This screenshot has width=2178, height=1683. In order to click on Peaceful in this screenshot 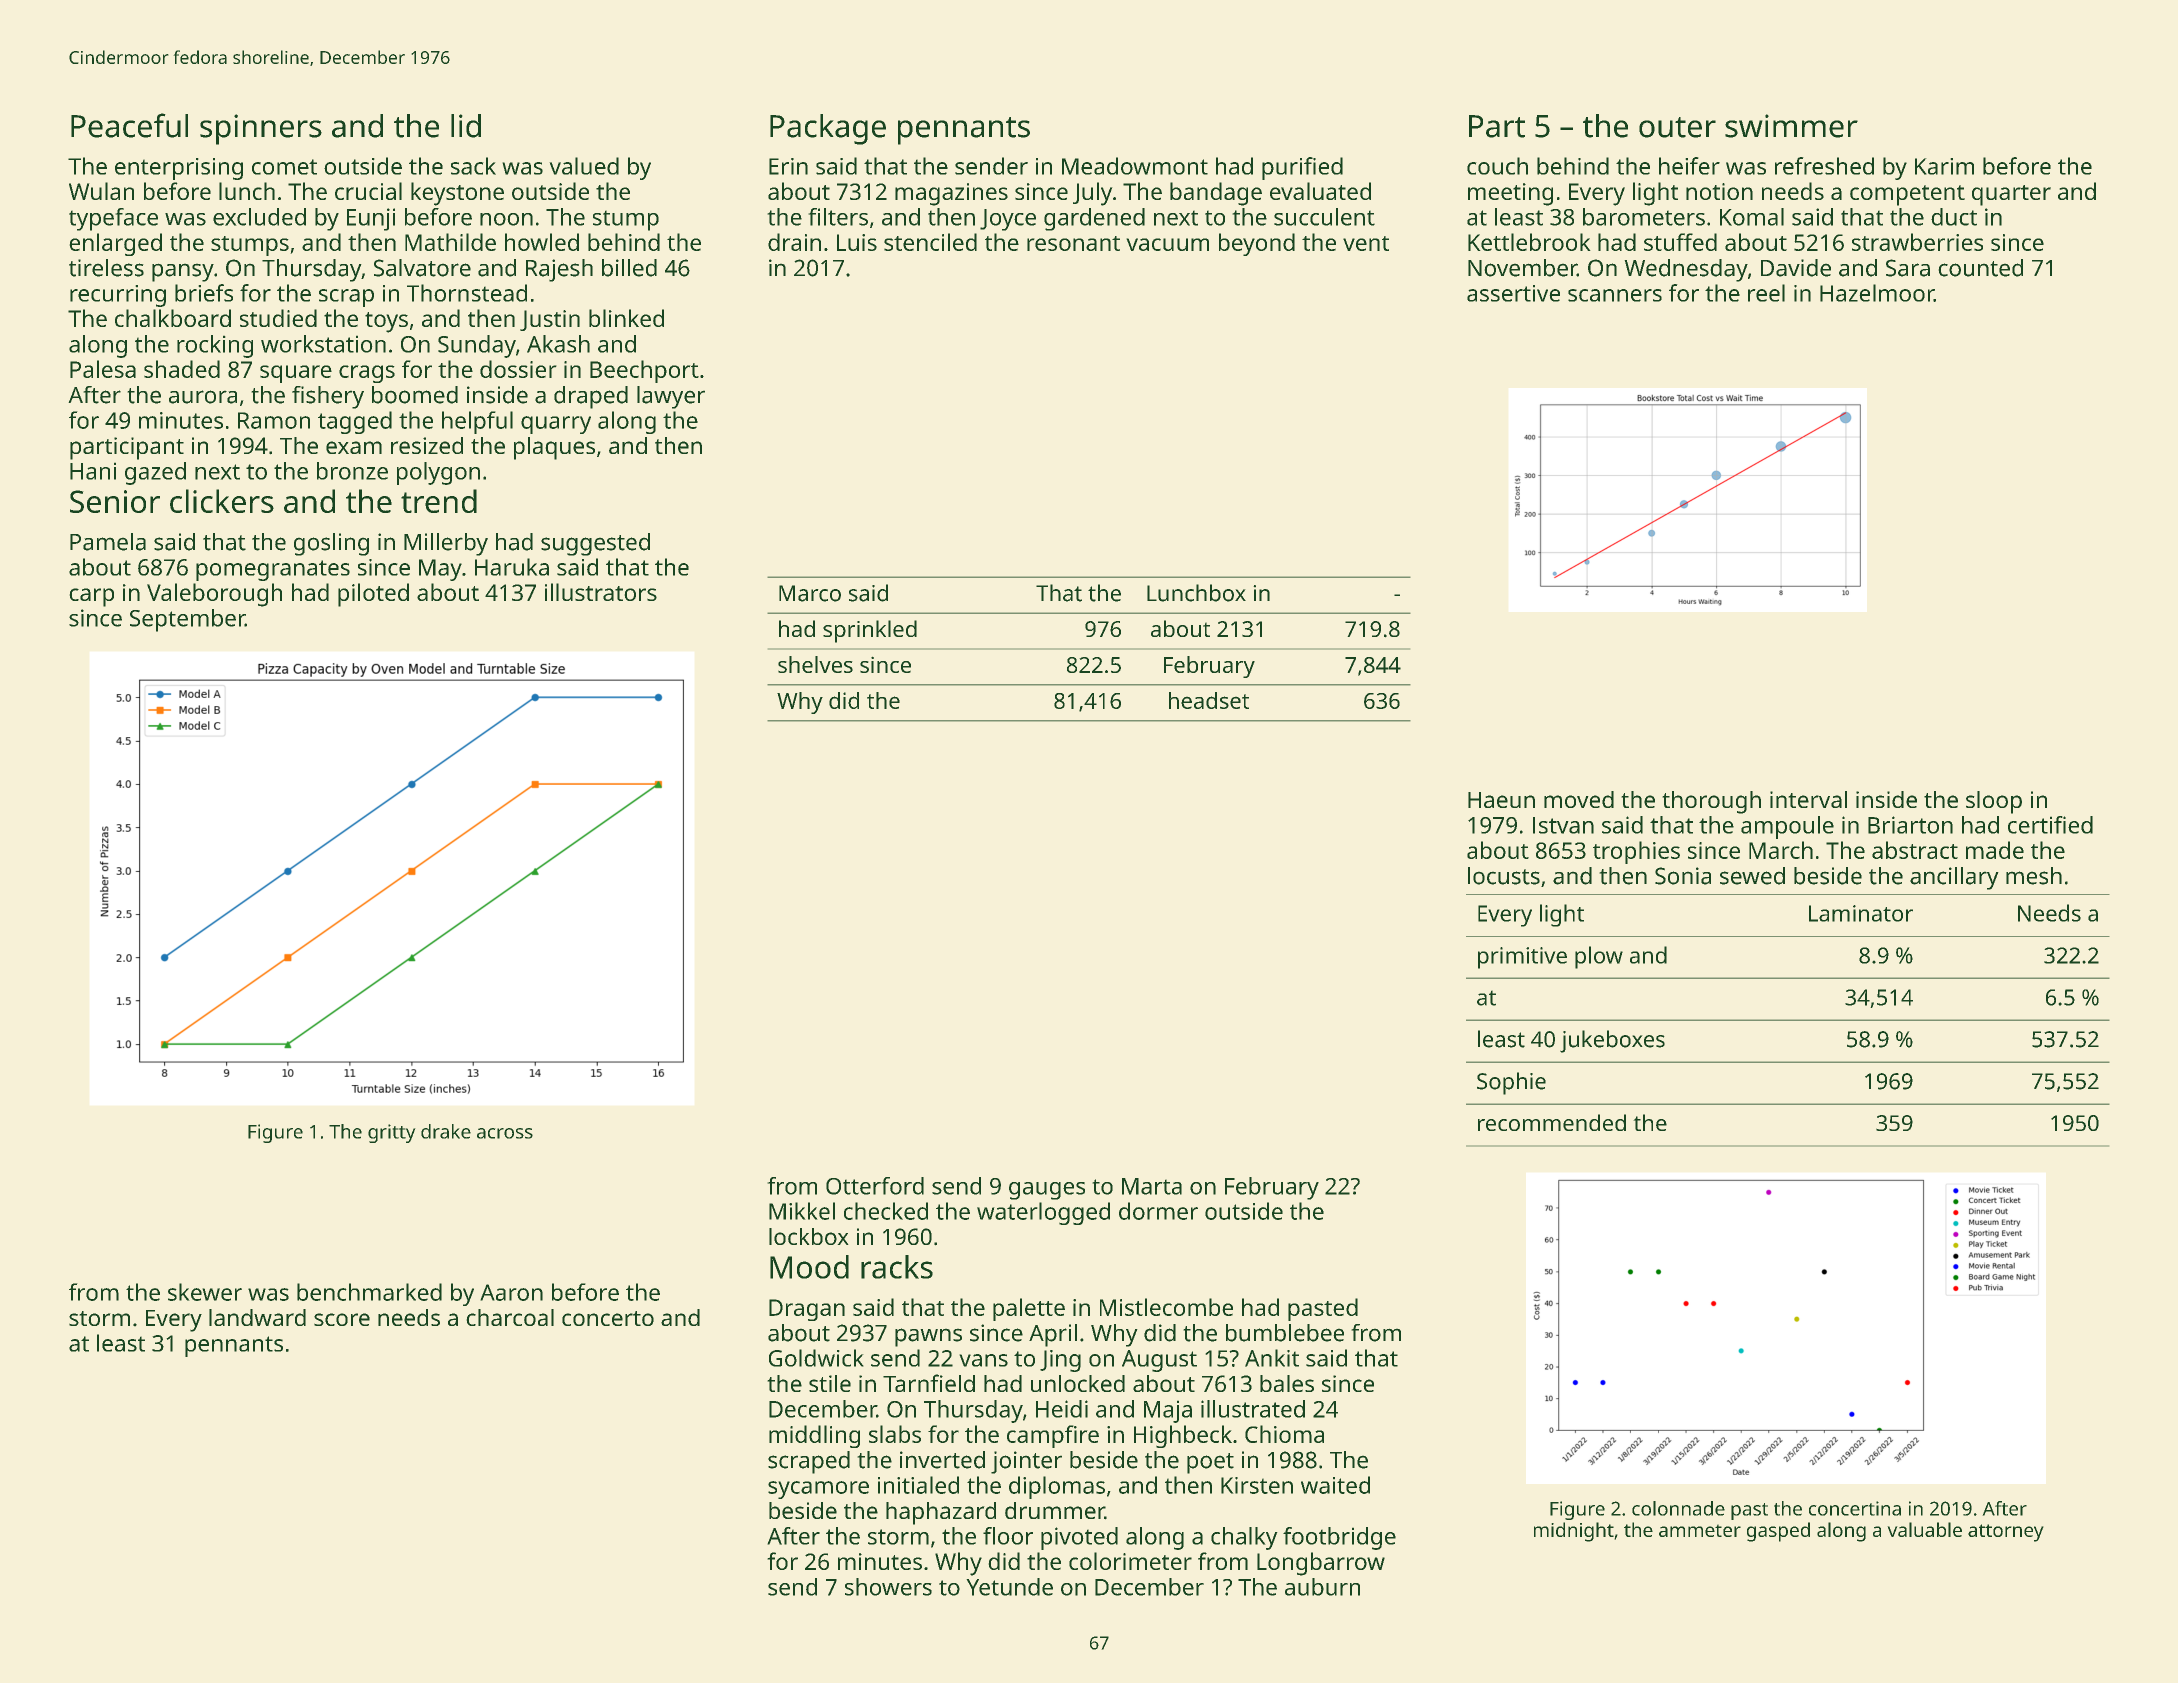, I will do `click(129, 125)`.
